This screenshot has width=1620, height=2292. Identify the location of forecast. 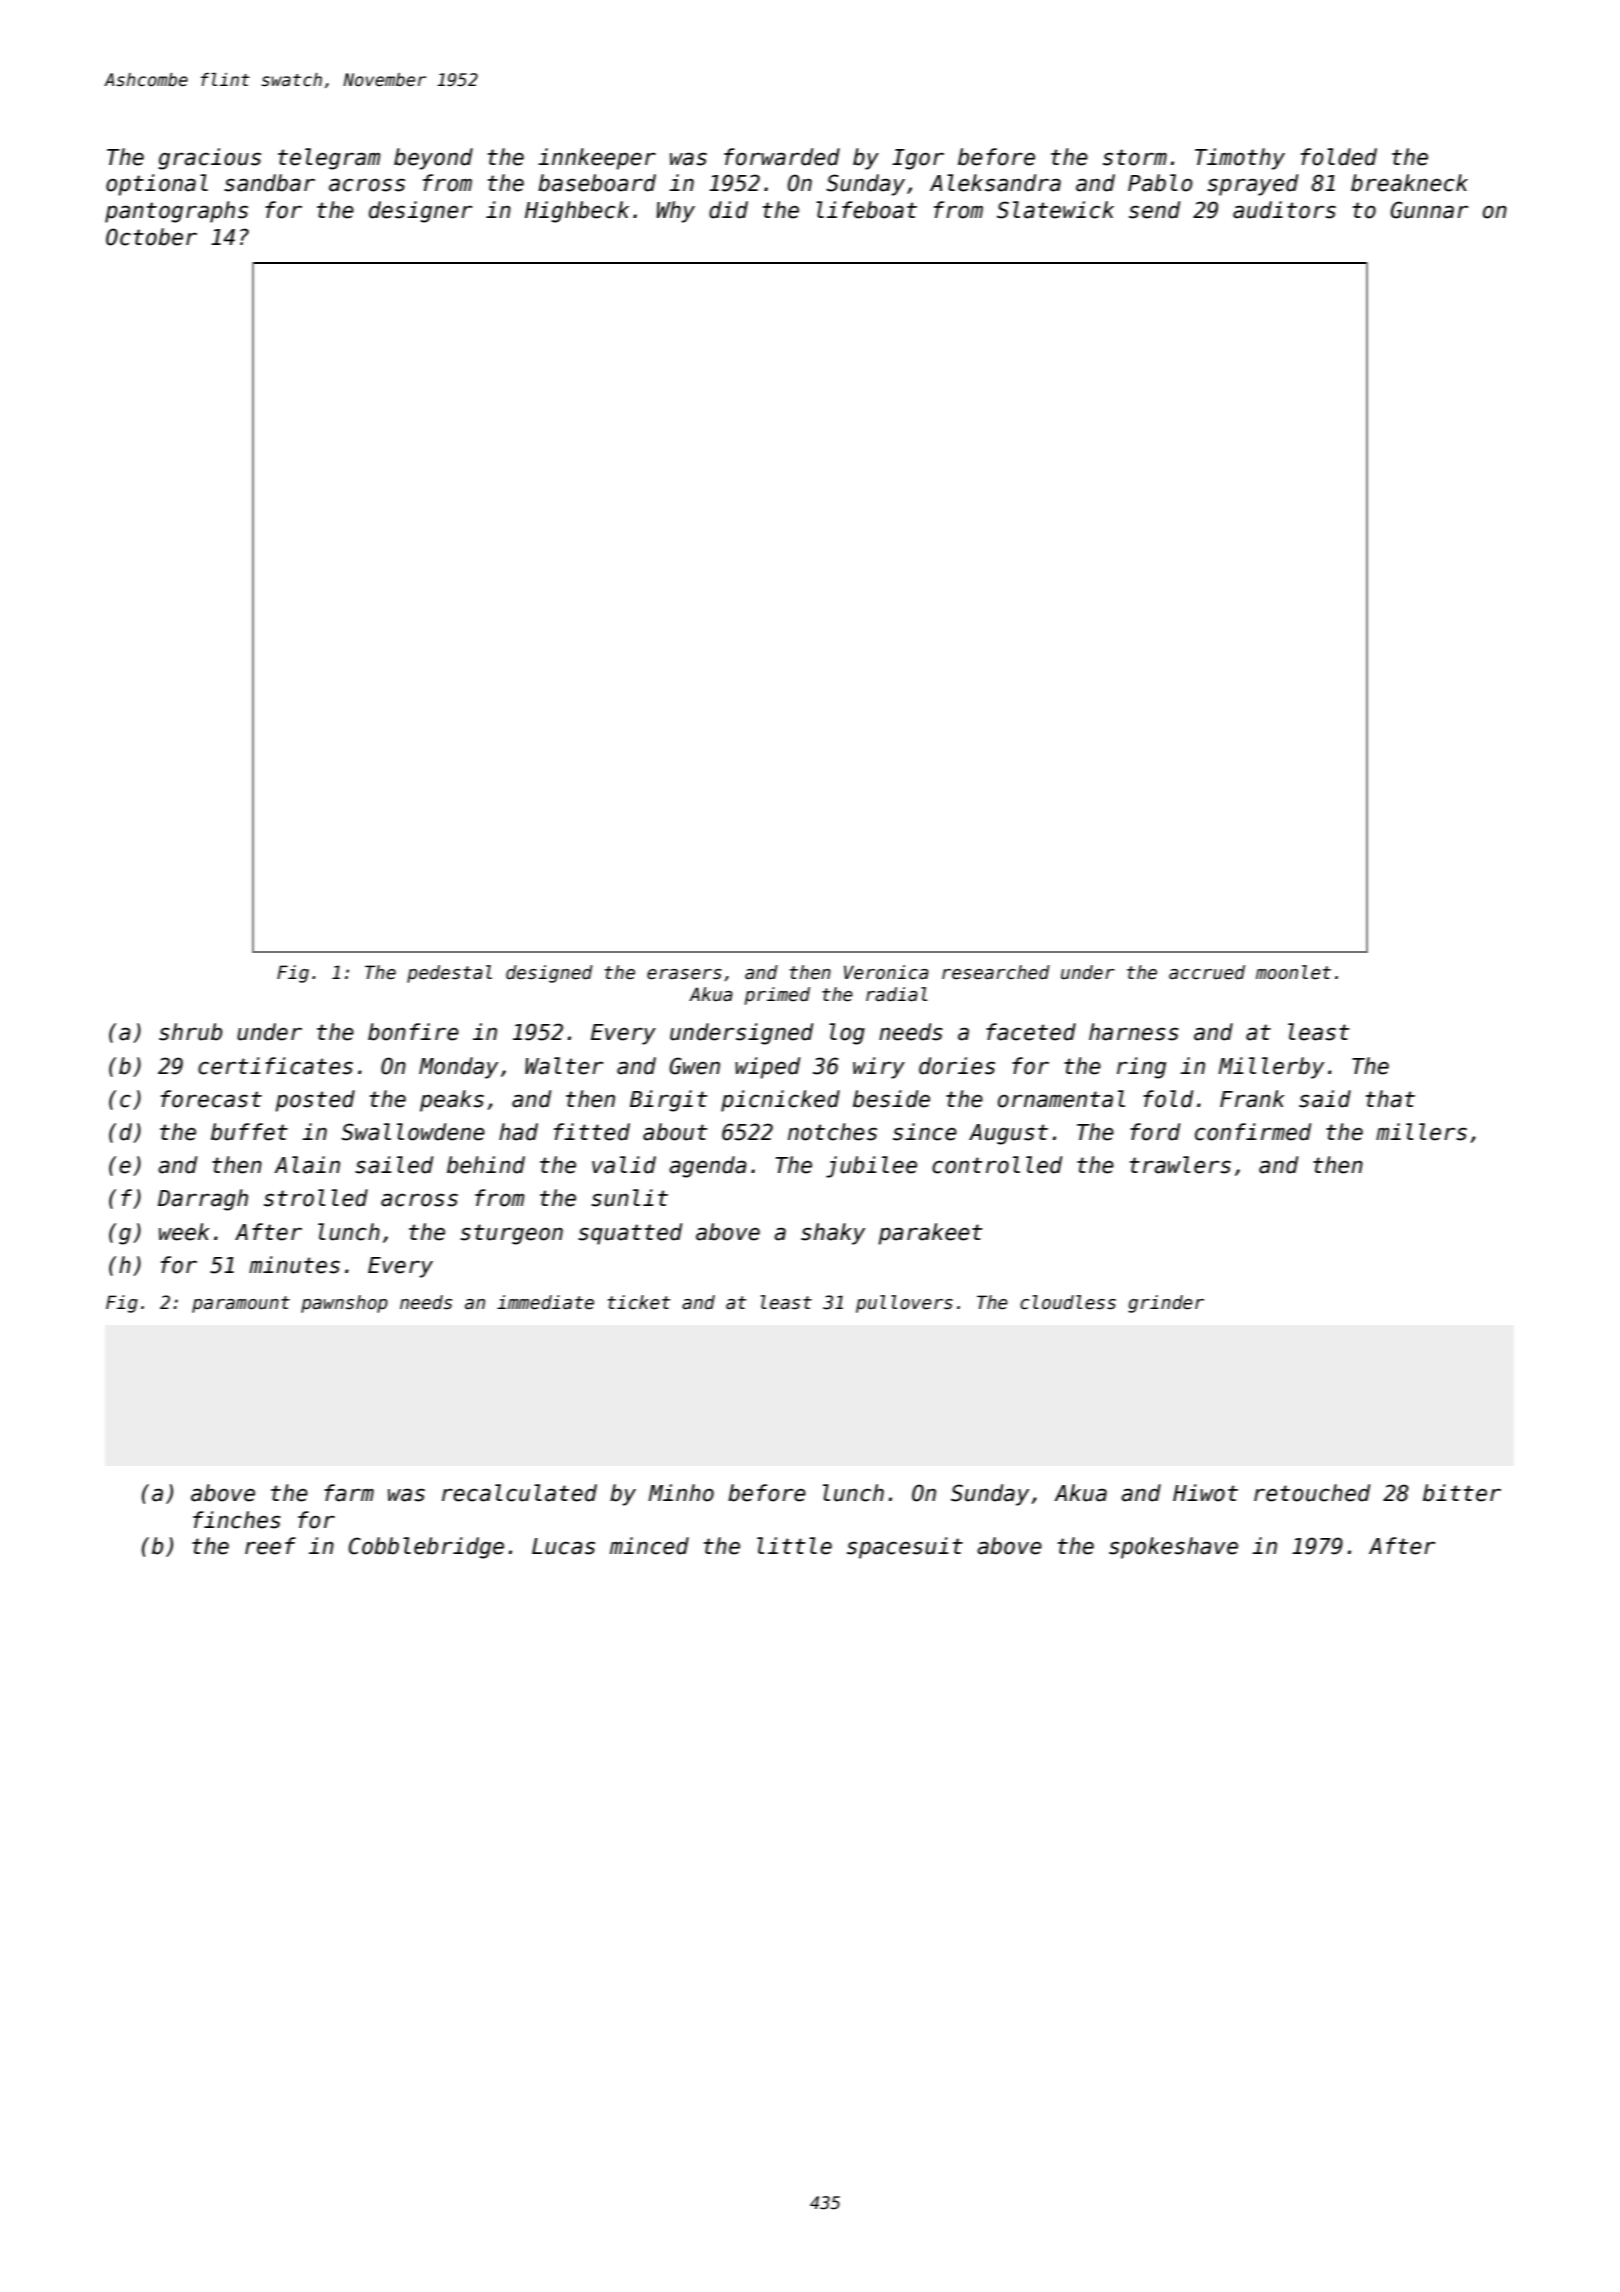
(211, 1099).
